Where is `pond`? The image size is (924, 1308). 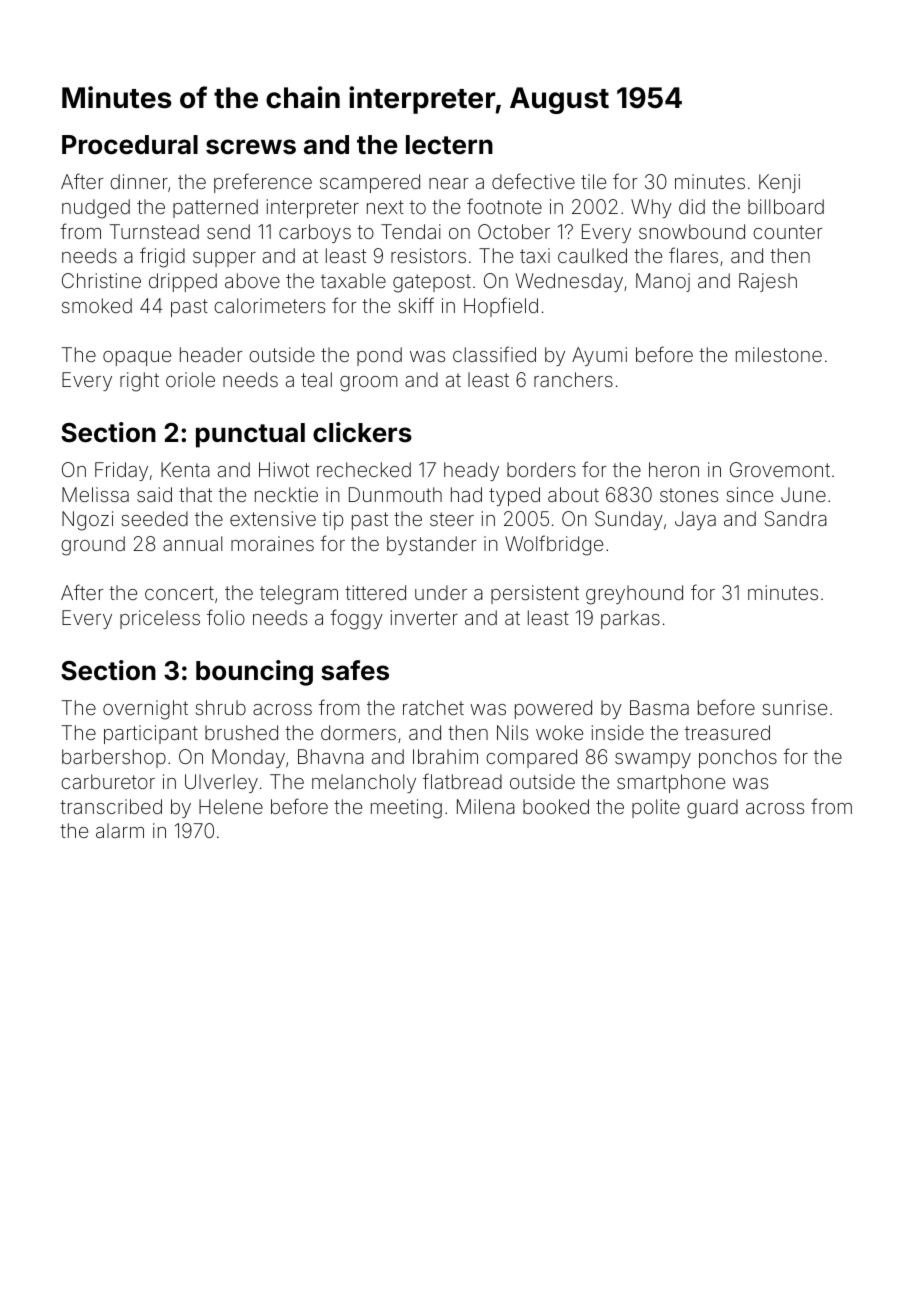 pond is located at coordinates (379, 356).
